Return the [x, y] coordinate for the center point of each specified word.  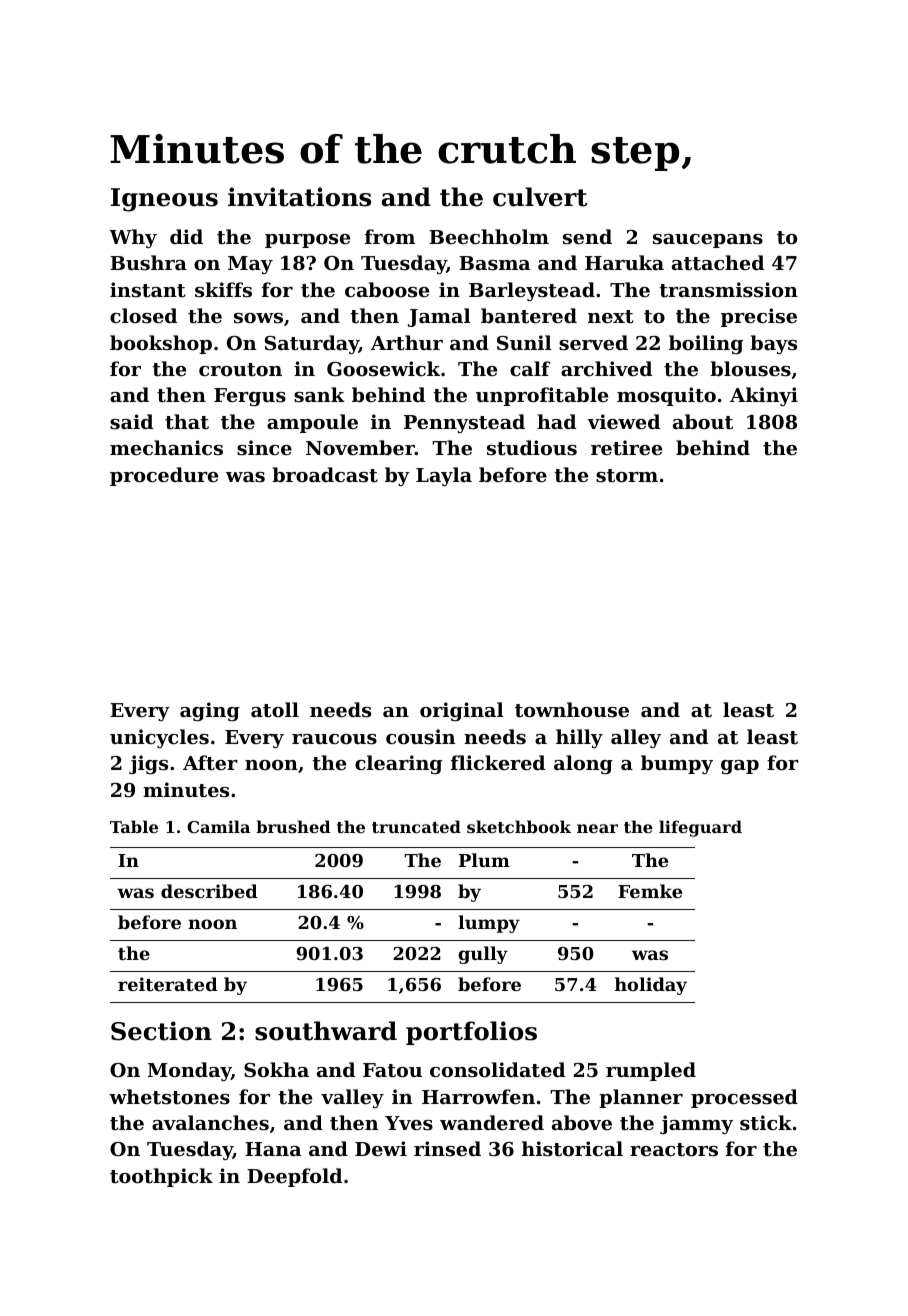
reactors [674, 1150]
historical [572, 1149]
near [597, 828]
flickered [498, 762]
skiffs [223, 290]
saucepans [708, 241]
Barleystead [532, 291]
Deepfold [294, 1177]
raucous [334, 739]
